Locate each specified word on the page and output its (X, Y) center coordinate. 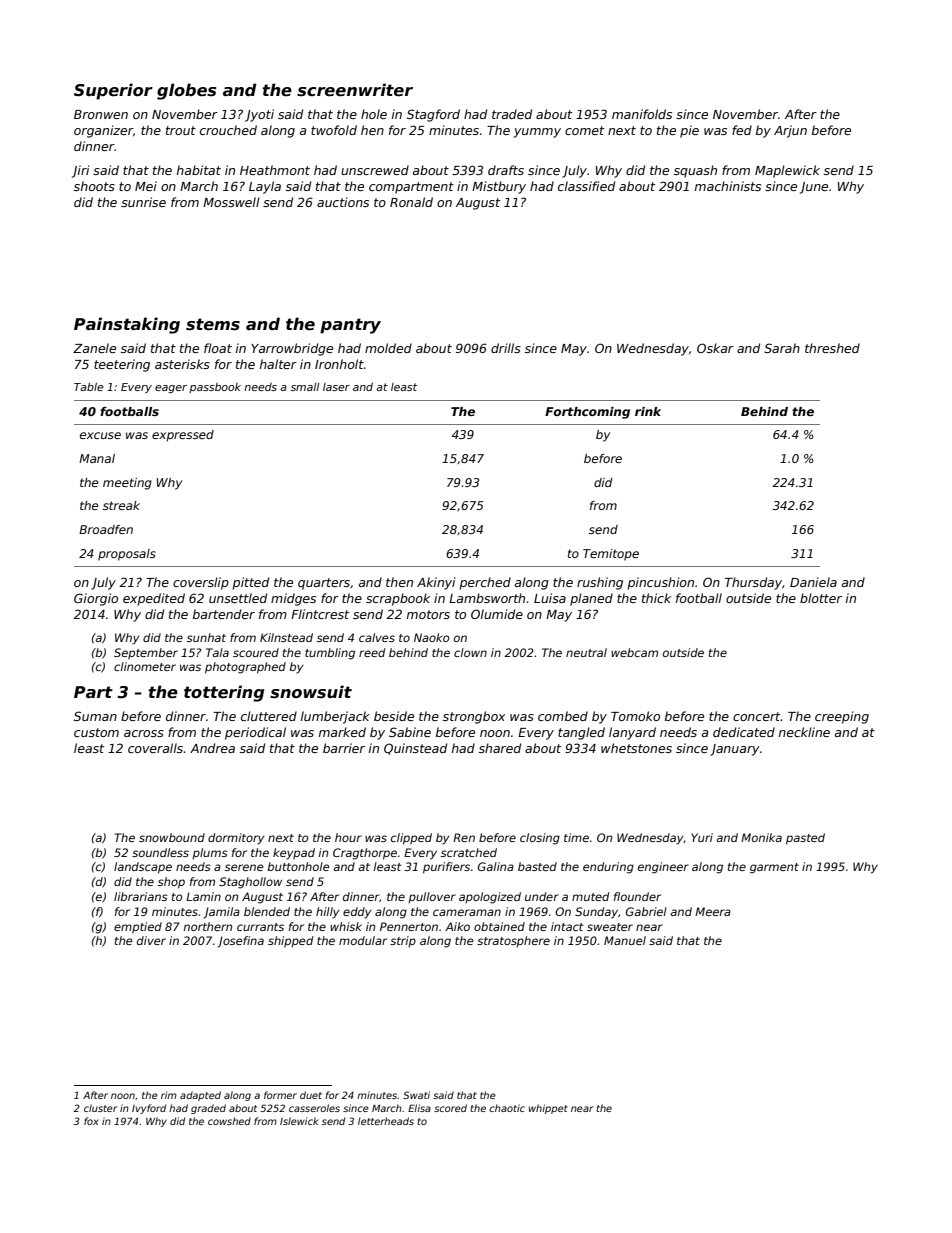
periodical (255, 733)
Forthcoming (587, 413)
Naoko (431, 637)
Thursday (753, 583)
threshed (832, 348)
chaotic (507, 1108)
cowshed (229, 1121)
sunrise (143, 202)
